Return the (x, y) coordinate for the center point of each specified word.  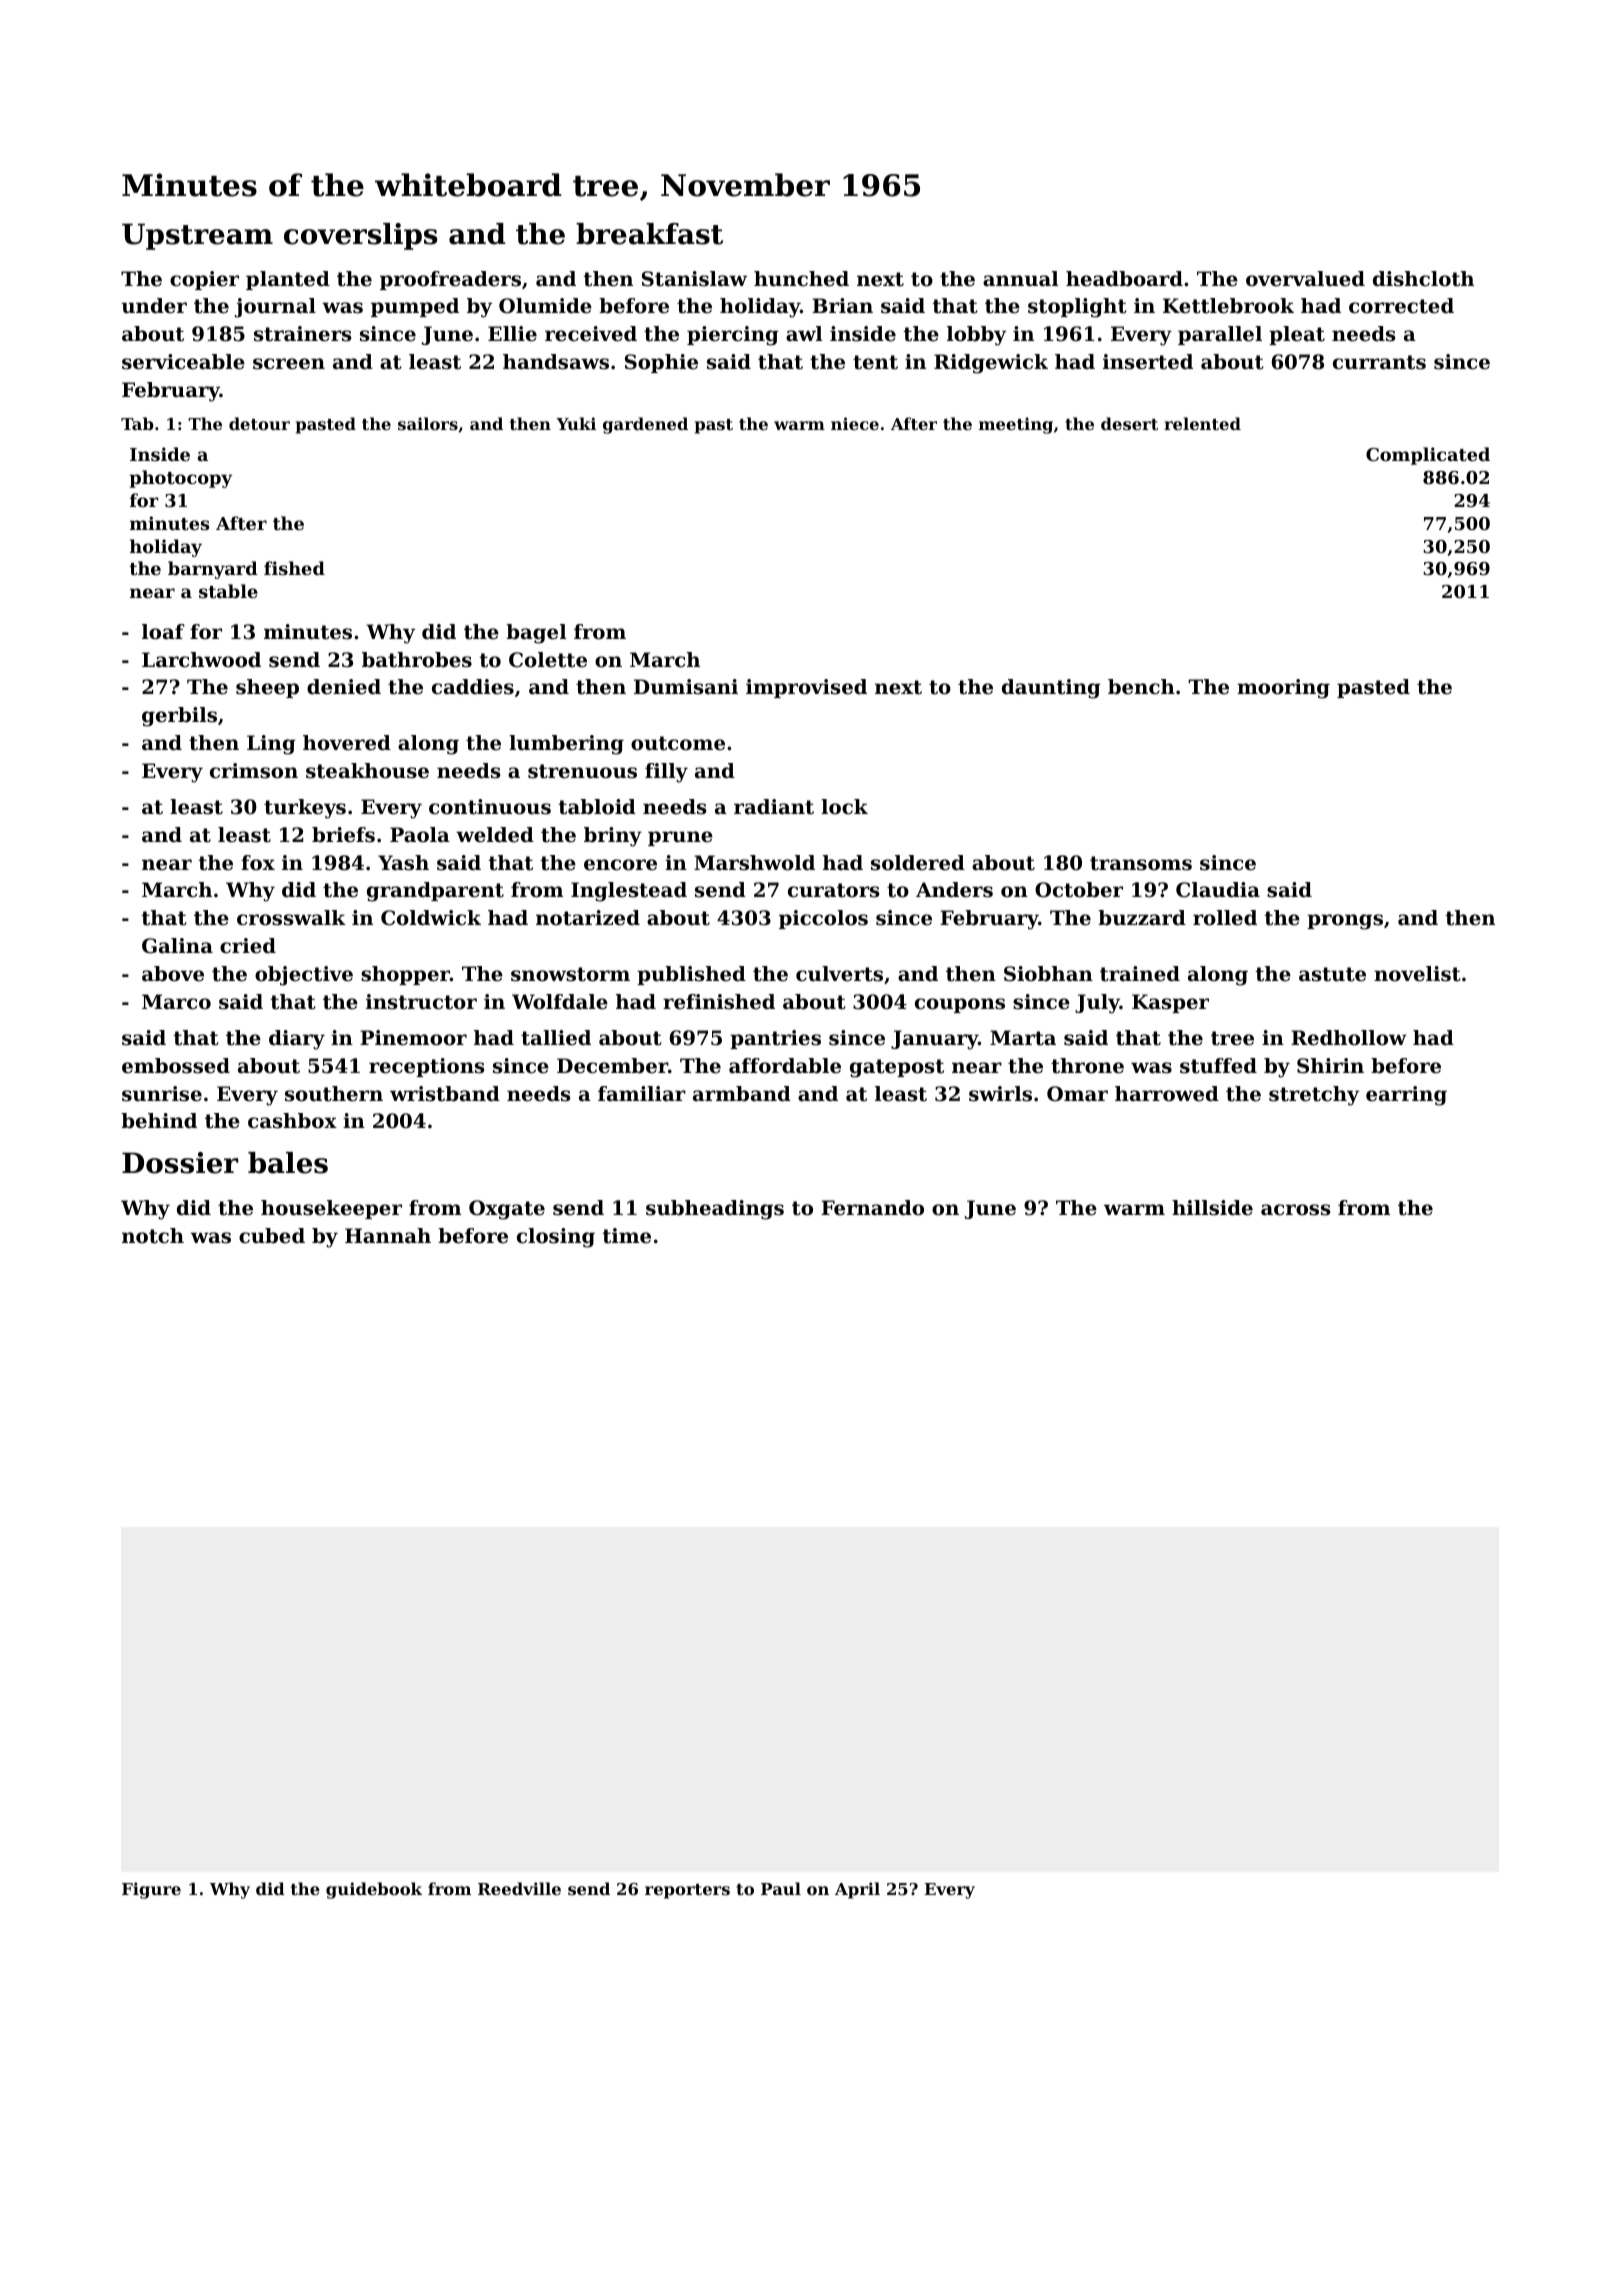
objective (304, 976)
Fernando (872, 1208)
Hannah (388, 1236)
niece (855, 423)
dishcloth (1423, 279)
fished (294, 568)
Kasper (1170, 1003)
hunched (801, 279)
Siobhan (1048, 974)
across (1295, 1210)
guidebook (374, 1890)
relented (1202, 423)
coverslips (360, 236)
